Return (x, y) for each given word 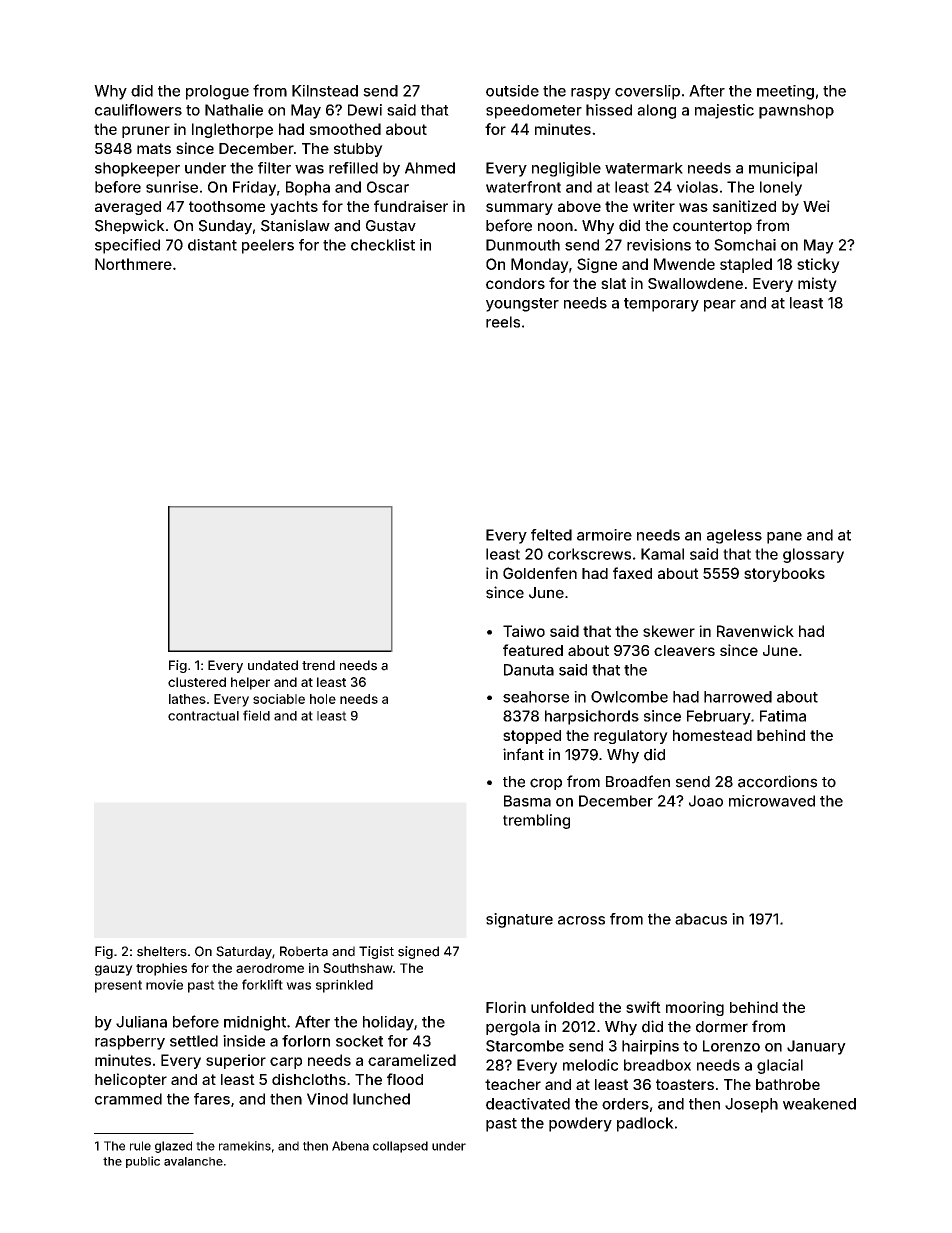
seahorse (536, 697)
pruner (146, 132)
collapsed (400, 1147)
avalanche (193, 1161)
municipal (783, 169)
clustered (197, 682)
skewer (669, 631)
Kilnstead (325, 91)
